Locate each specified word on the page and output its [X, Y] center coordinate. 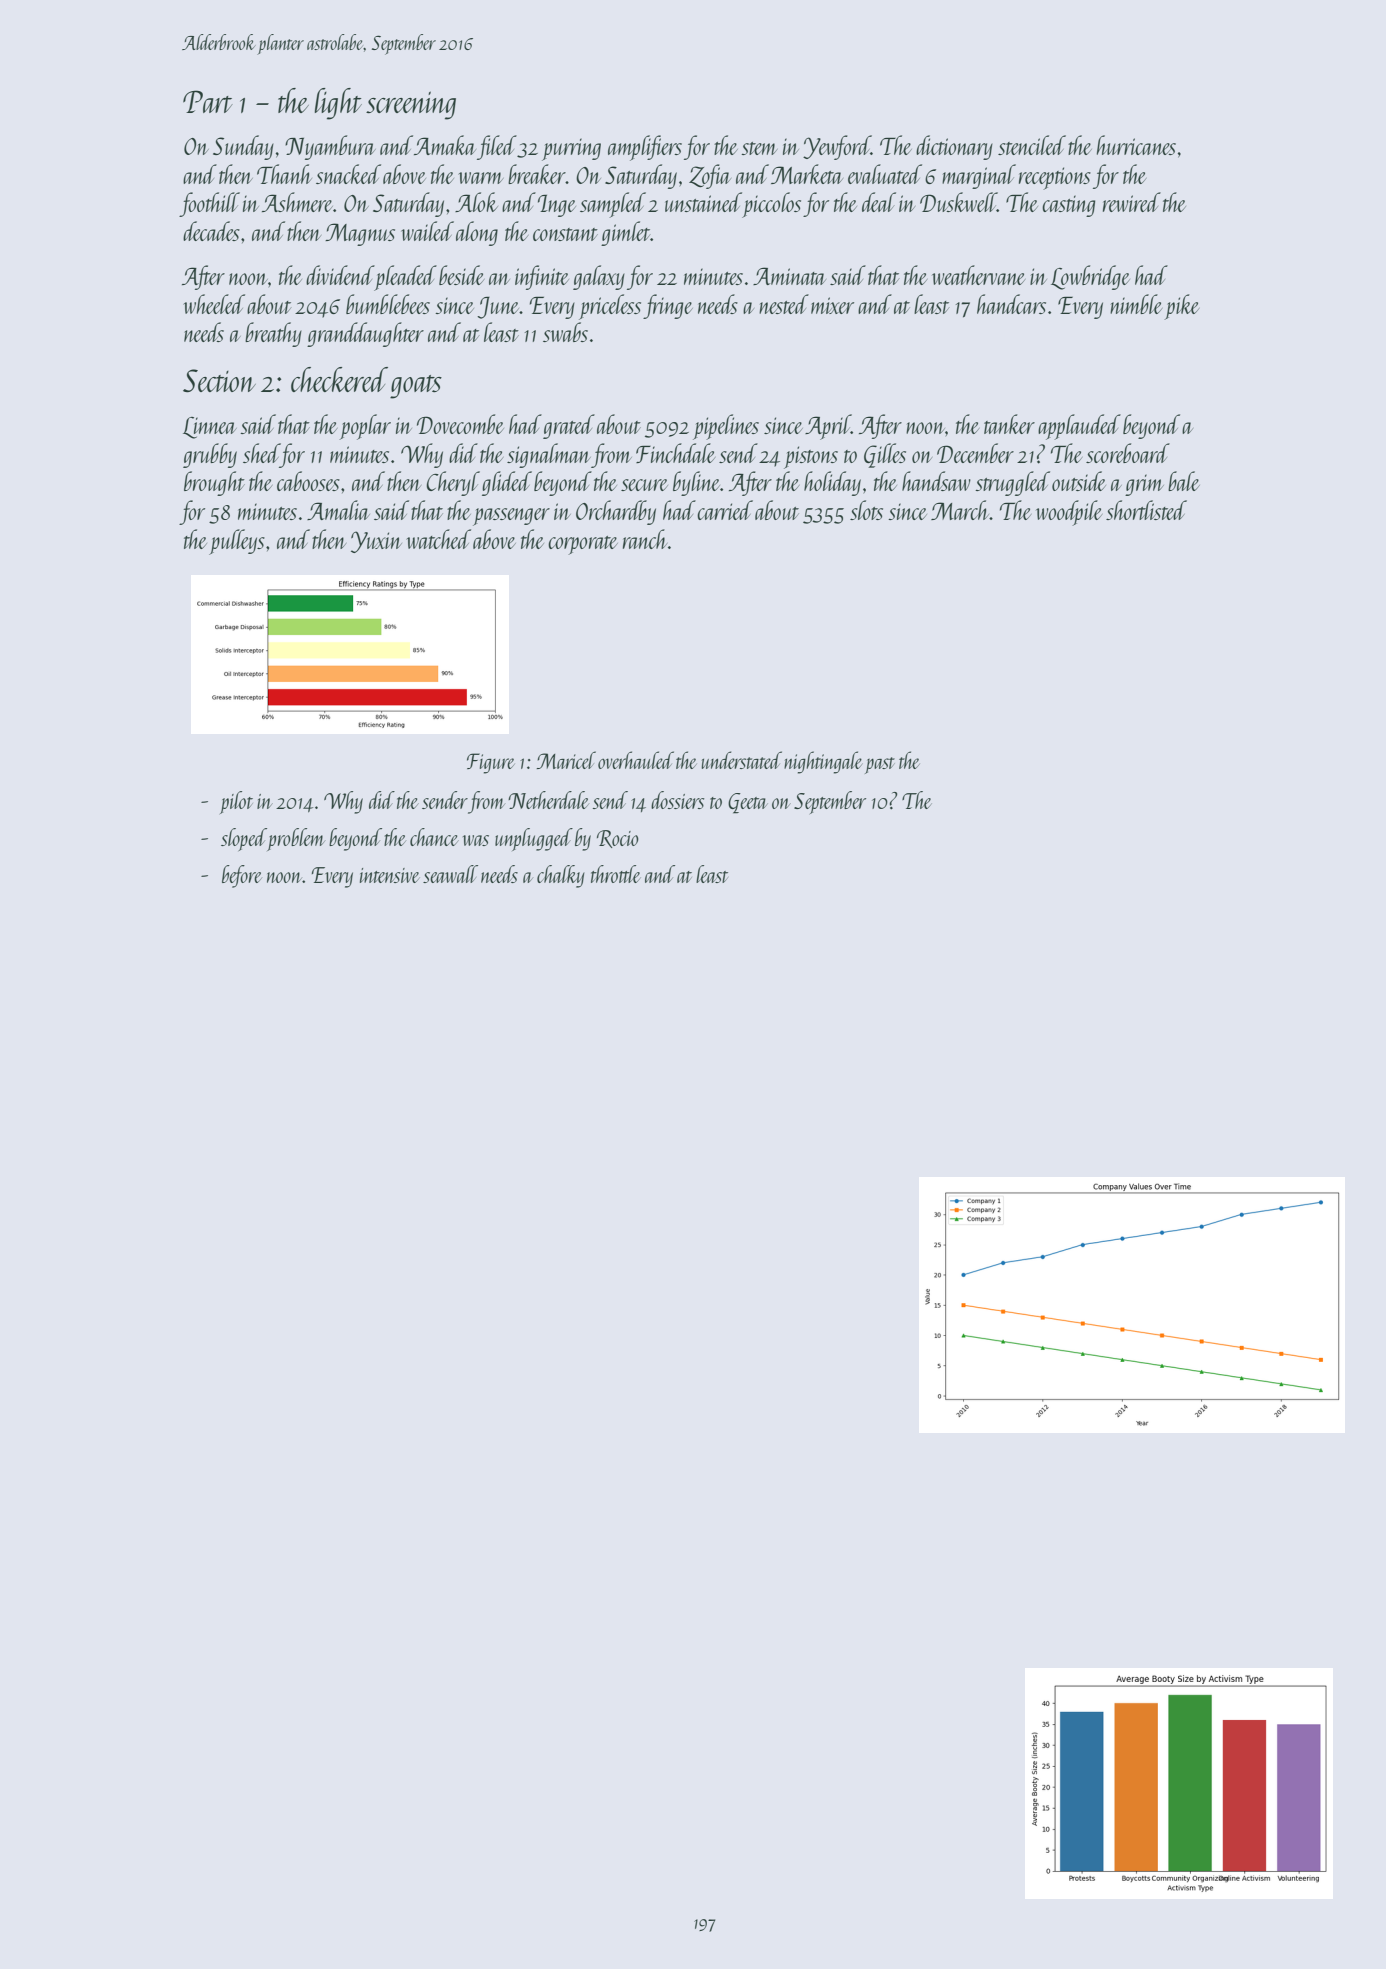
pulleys [237, 542]
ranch [645, 539]
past [880, 765]
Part [208, 101]
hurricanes [1136, 145]
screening [411, 105]
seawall [450, 874]
